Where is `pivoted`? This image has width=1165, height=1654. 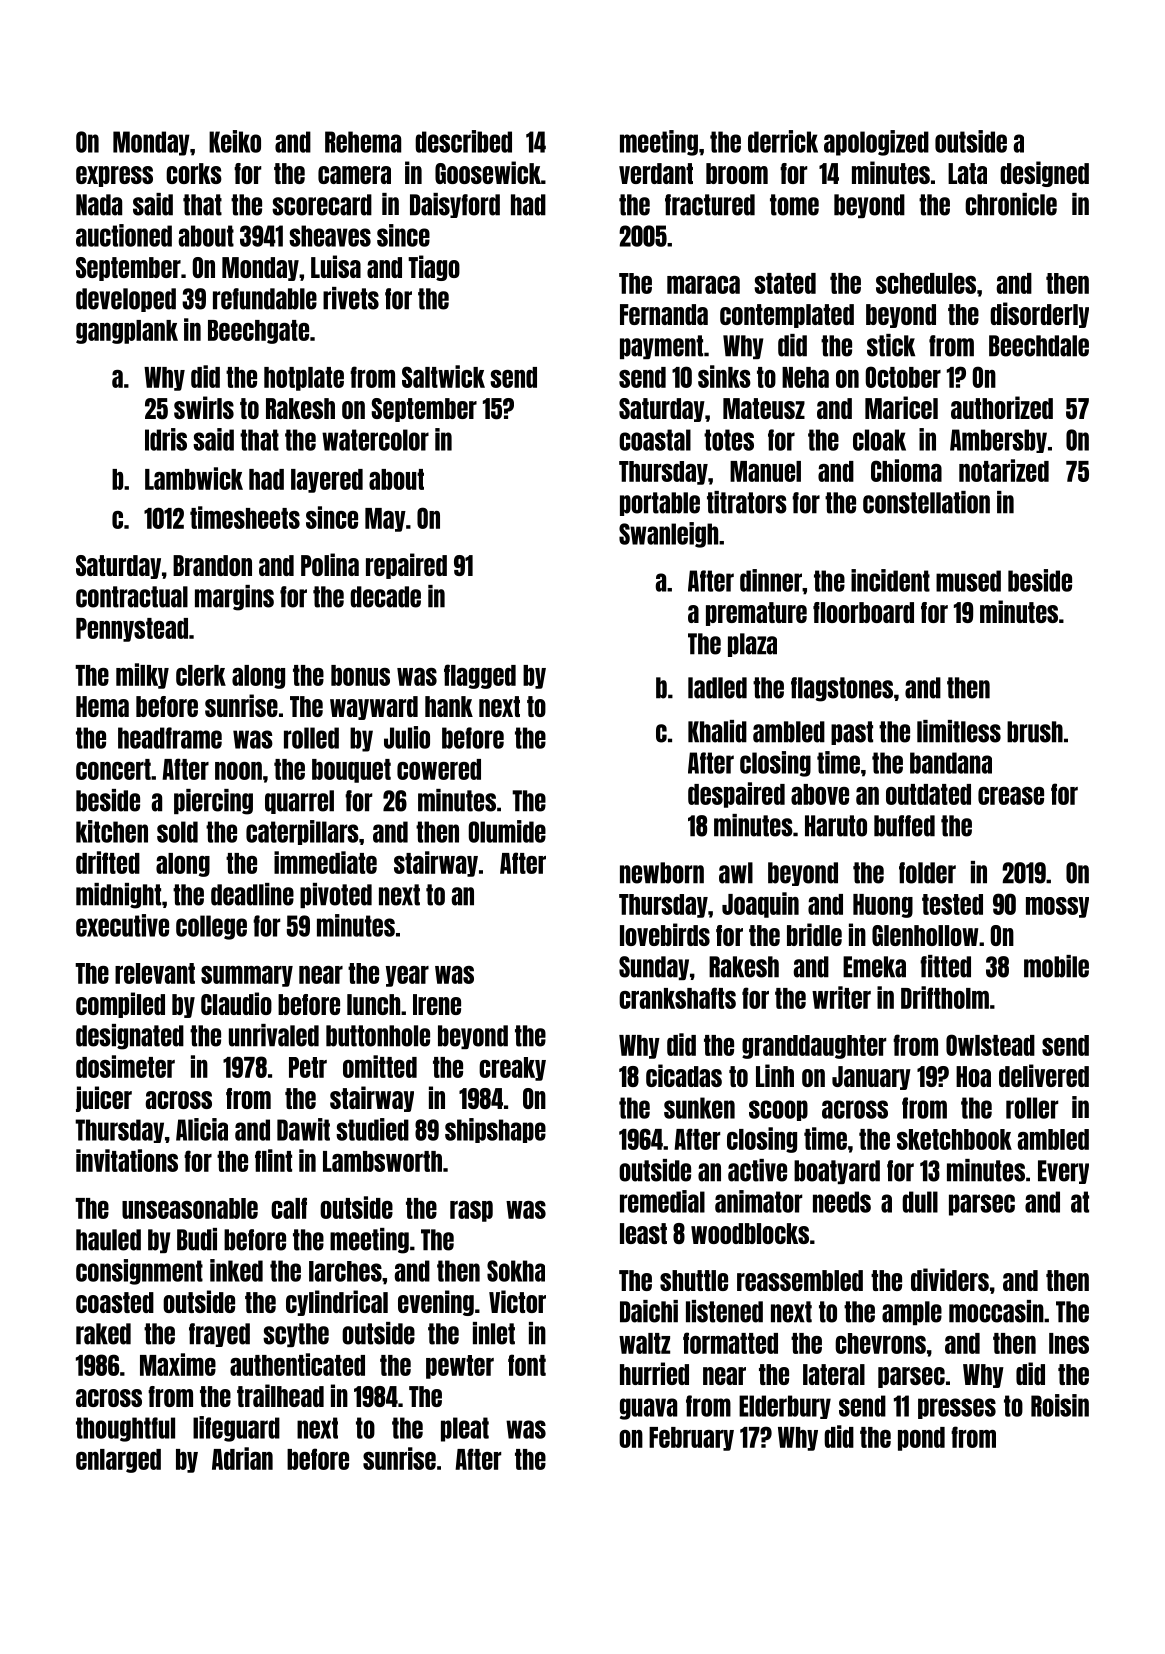 pivoted is located at coordinates (336, 895).
